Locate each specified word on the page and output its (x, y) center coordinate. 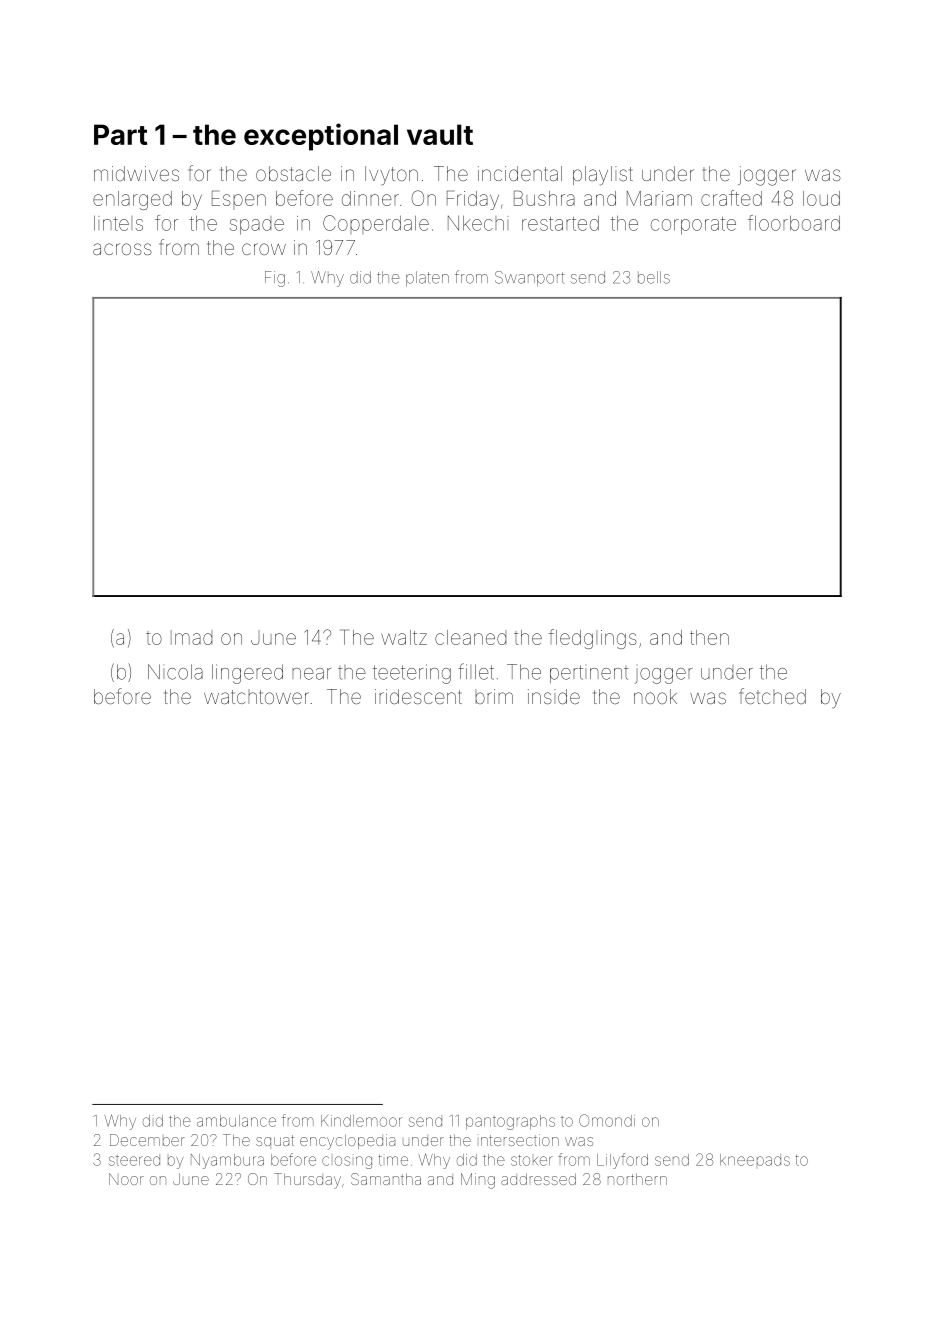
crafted (731, 198)
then (709, 637)
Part (120, 134)
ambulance (236, 1121)
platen (427, 278)
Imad (191, 637)
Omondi (607, 1120)
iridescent (418, 696)
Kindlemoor (361, 1121)
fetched (773, 696)
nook (655, 696)
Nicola (175, 672)
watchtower (256, 696)
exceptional (321, 137)
